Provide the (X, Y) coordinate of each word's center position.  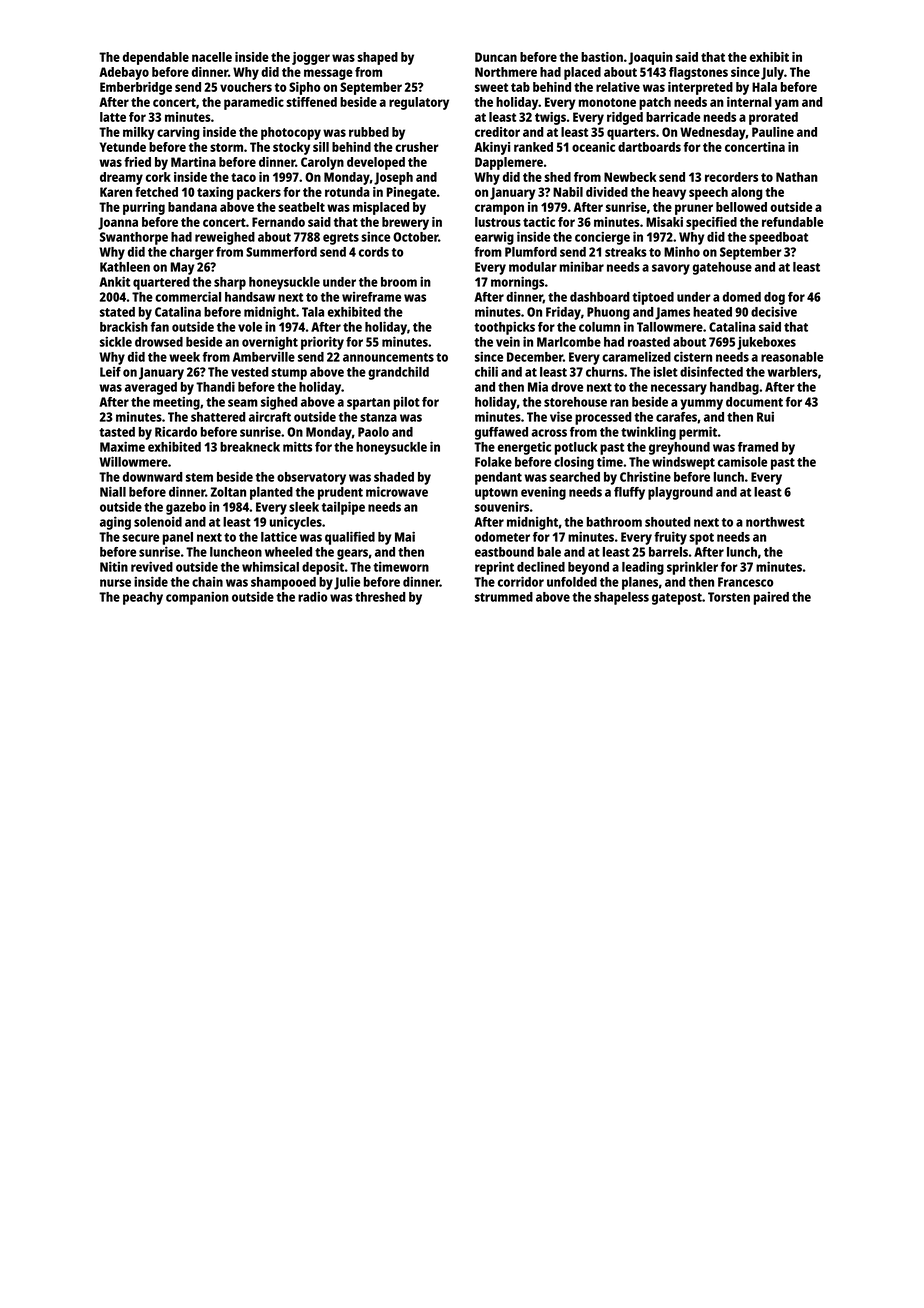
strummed (504, 597)
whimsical (270, 566)
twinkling (648, 433)
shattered (218, 417)
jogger (311, 58)
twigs (550, 118)
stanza (378, 417)
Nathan (797, 177)
